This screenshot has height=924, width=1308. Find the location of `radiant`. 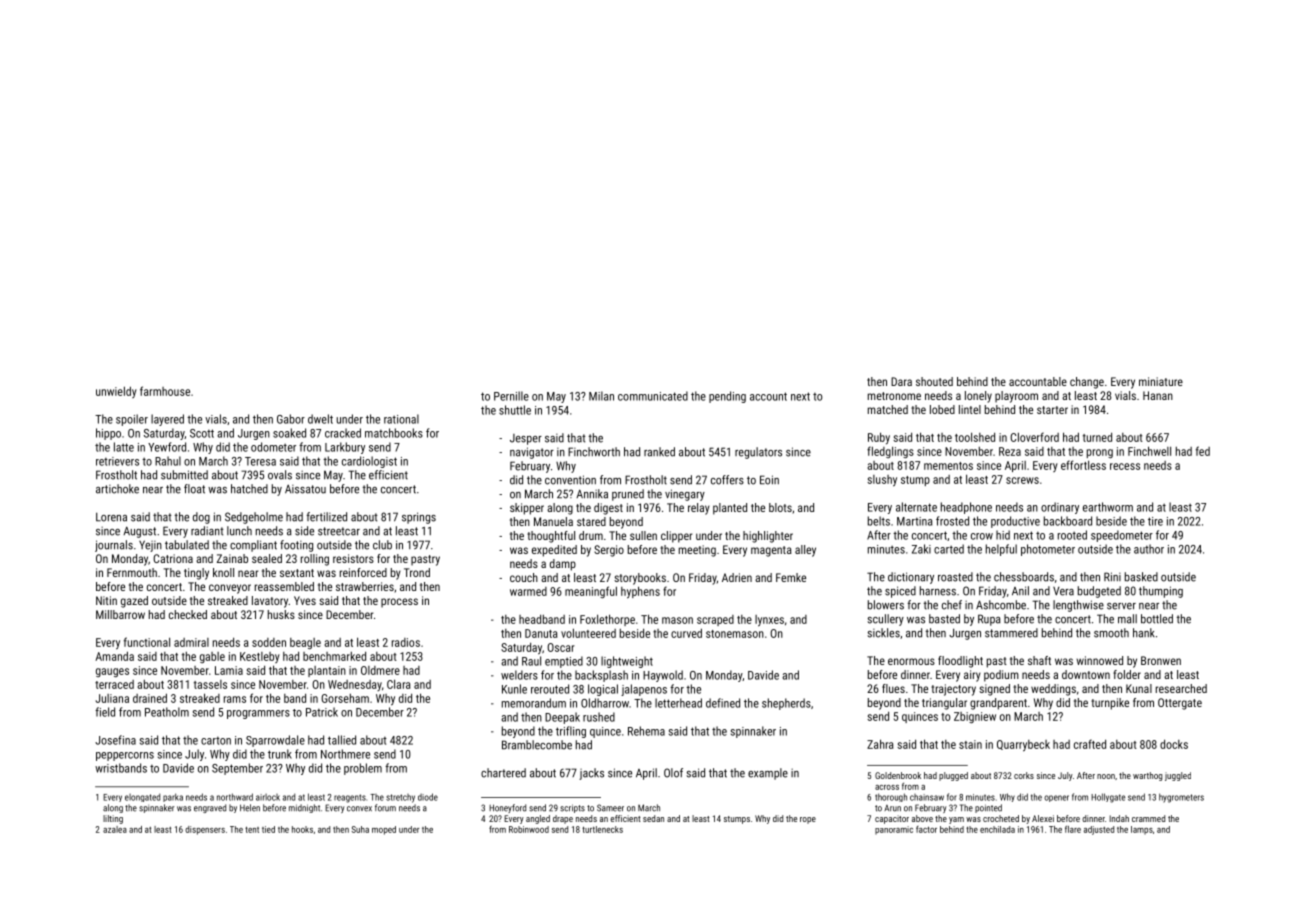

radiant is located at coordinates (207, 531).
